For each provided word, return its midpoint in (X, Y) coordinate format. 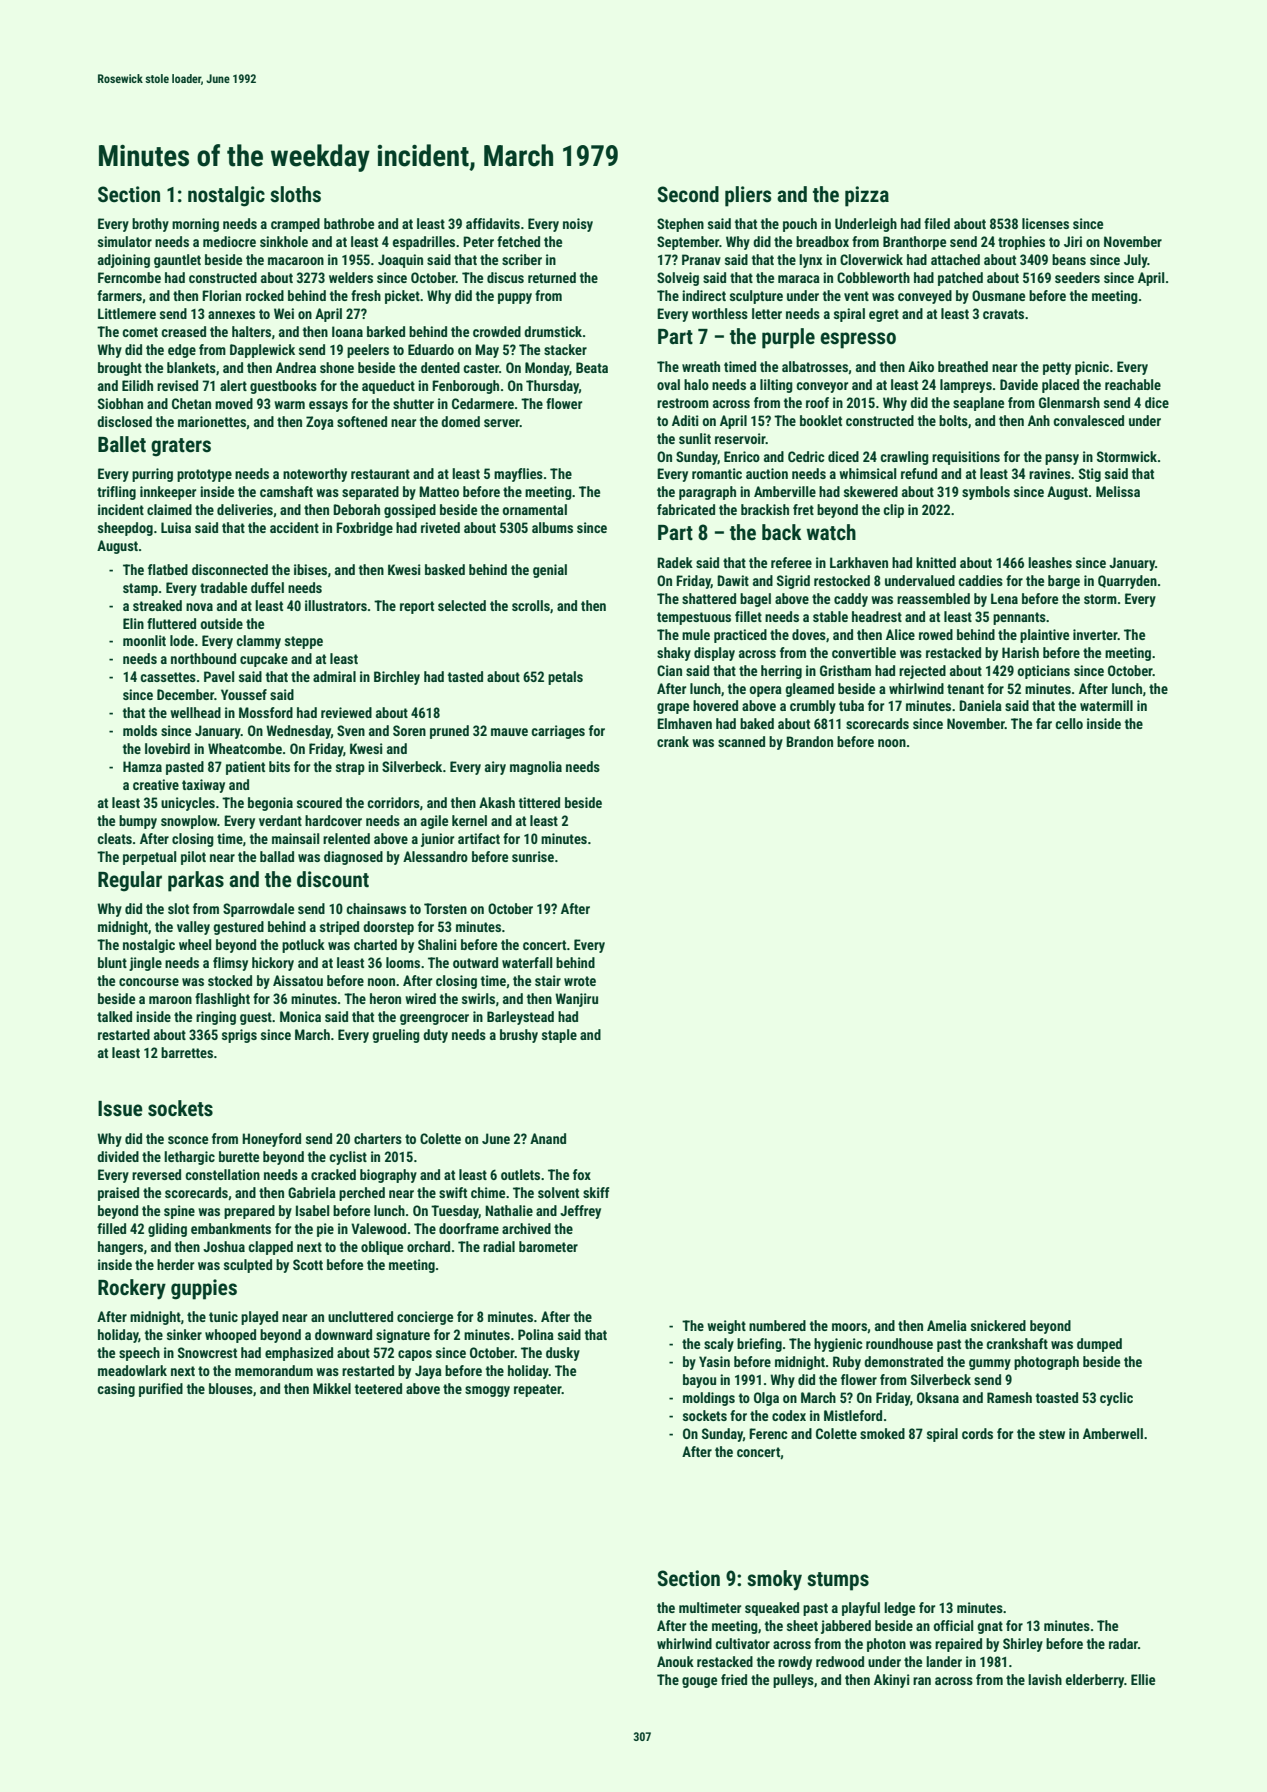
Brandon (809, 741)
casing (116, 1390)
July (1136, 261)
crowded (497, 331)
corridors (393, 802)
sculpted (248, 1266)
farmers (119, 295)
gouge (699, 1682)
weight (726, 1327)
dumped (1099, 1345)
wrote (580, 981)
